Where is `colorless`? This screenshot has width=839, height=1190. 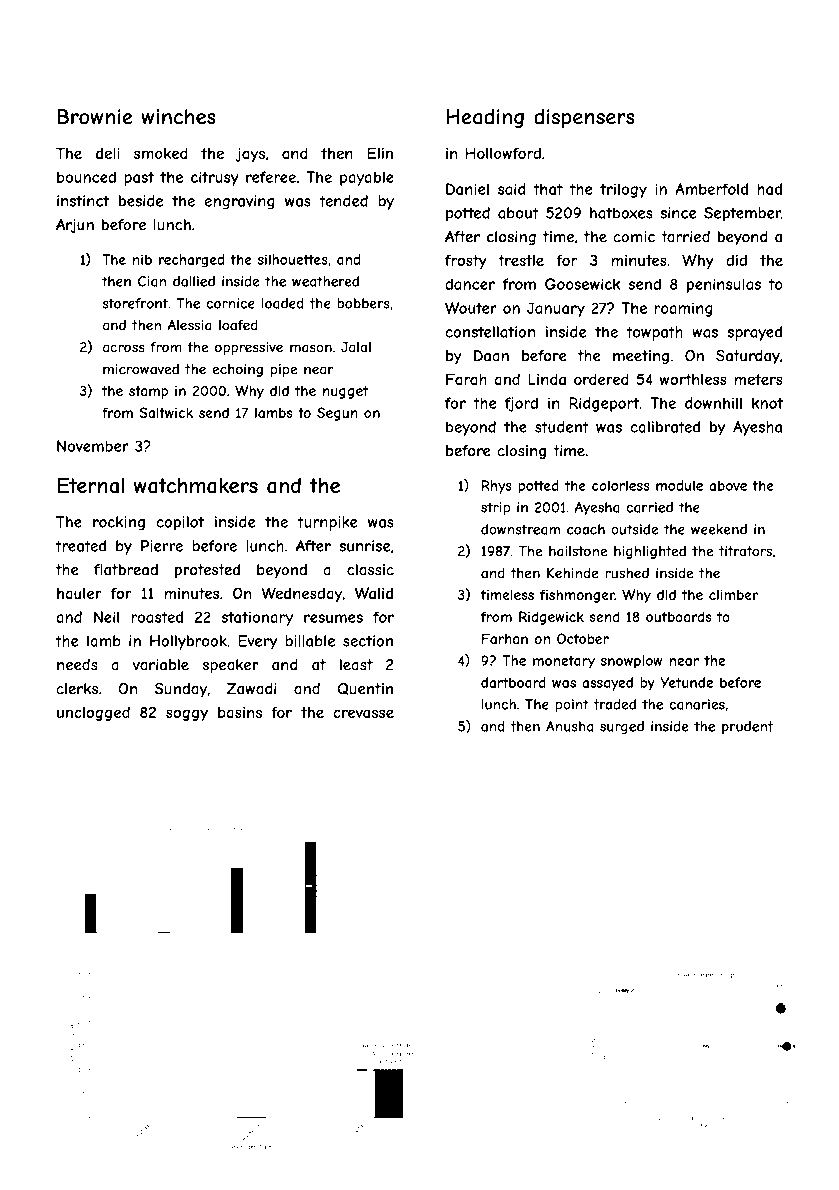 colorless is located at coordinates (621, 485).
